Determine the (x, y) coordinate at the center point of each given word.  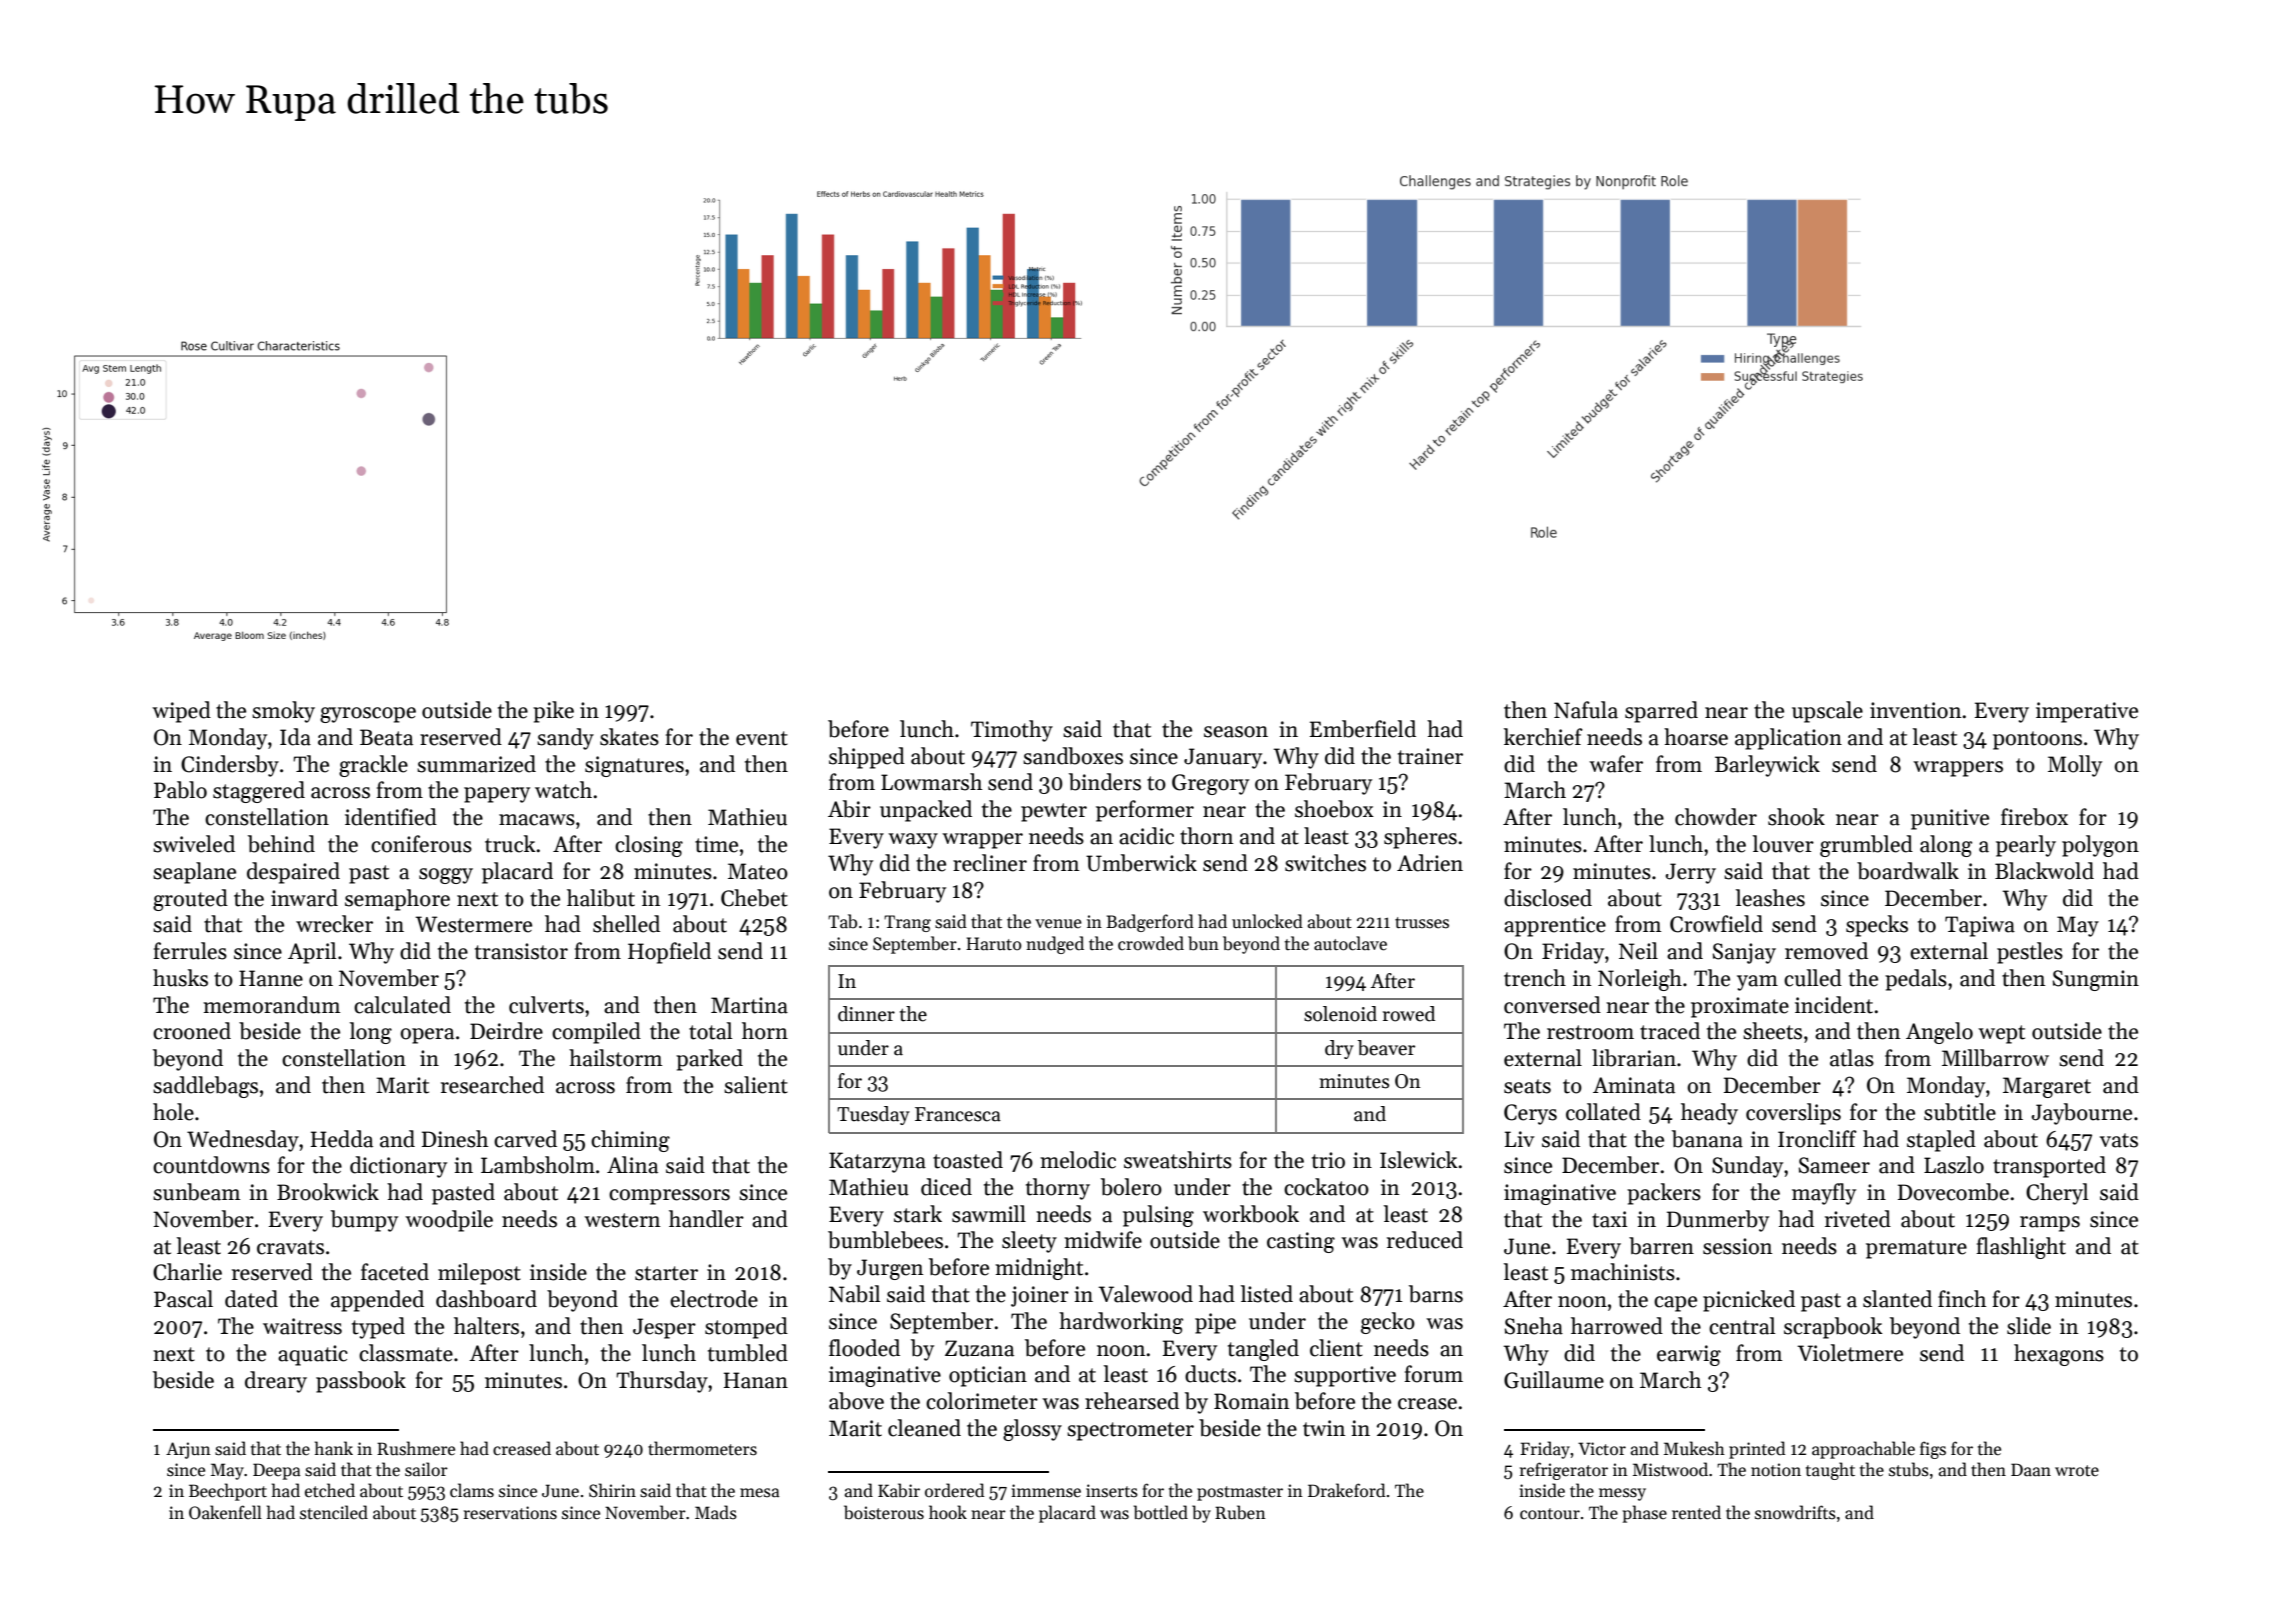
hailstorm (615, 1058)
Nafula (1586, 710)
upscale (1827, 712)
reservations (510, 1513)
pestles (2030, 953)
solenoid (1340, 1014)
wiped (181, 712)
